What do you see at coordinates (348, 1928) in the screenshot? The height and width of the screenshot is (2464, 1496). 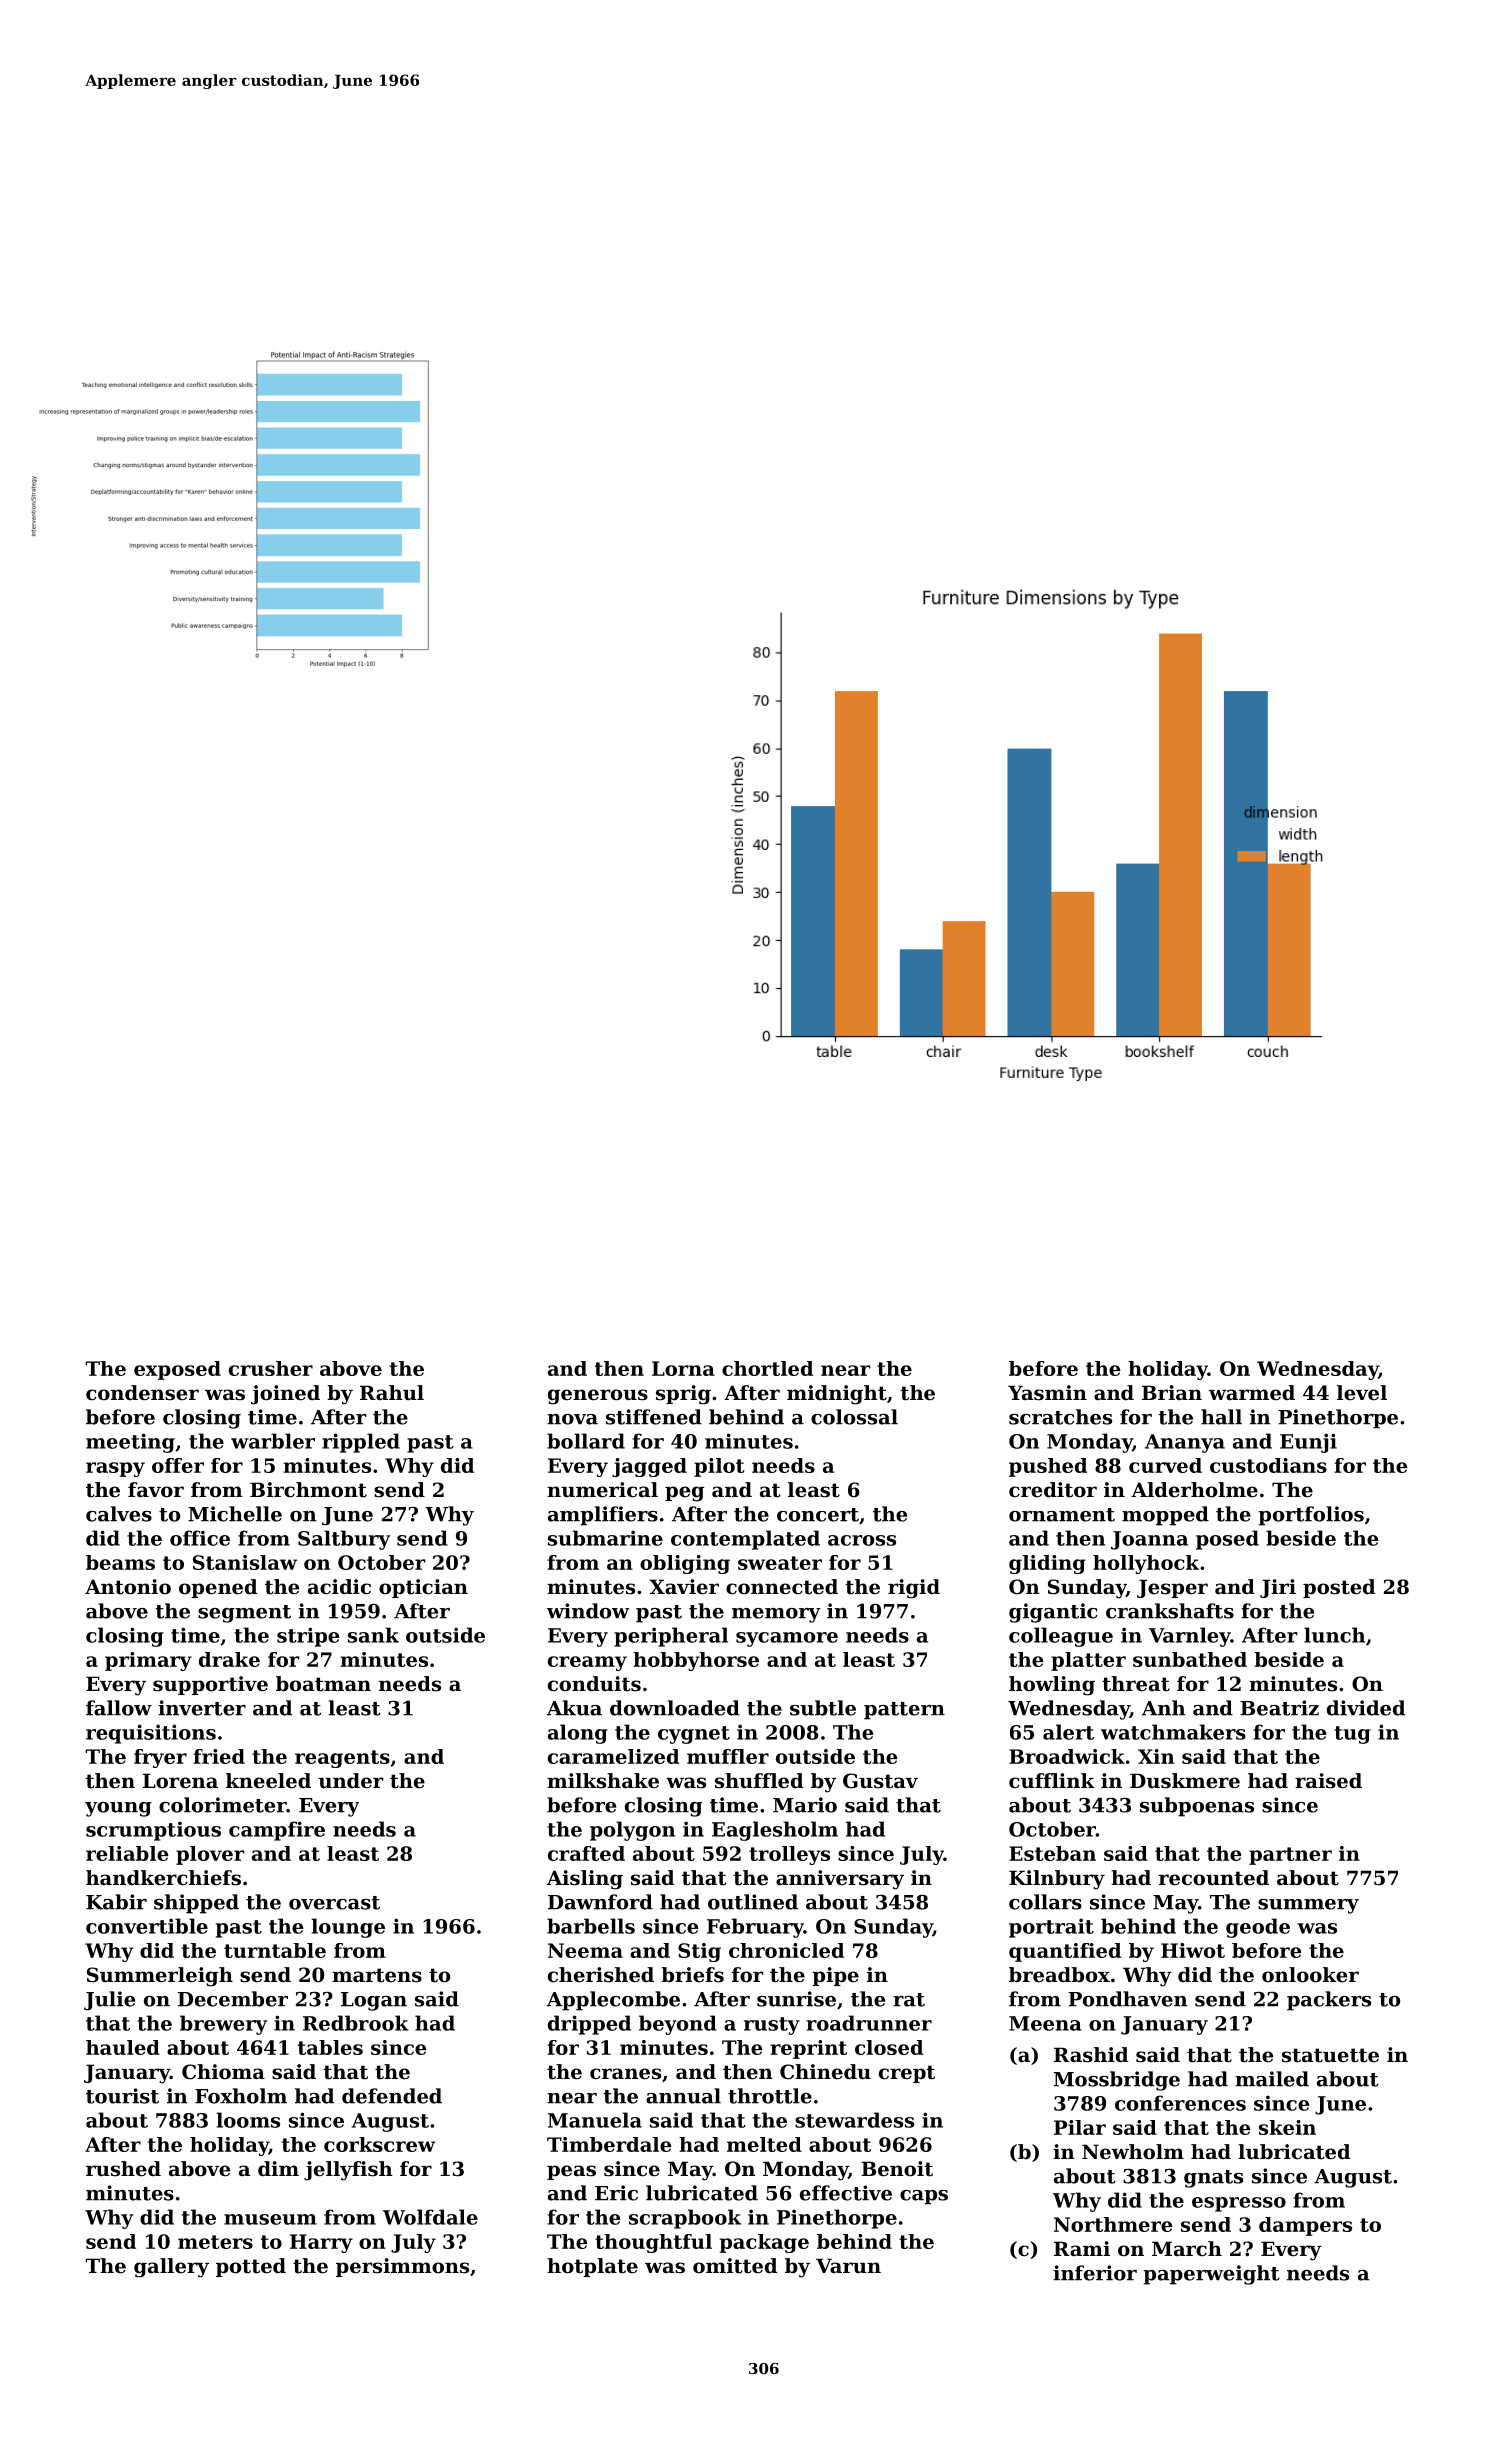 I see `lounge` at bounding box center [348, 1928].
